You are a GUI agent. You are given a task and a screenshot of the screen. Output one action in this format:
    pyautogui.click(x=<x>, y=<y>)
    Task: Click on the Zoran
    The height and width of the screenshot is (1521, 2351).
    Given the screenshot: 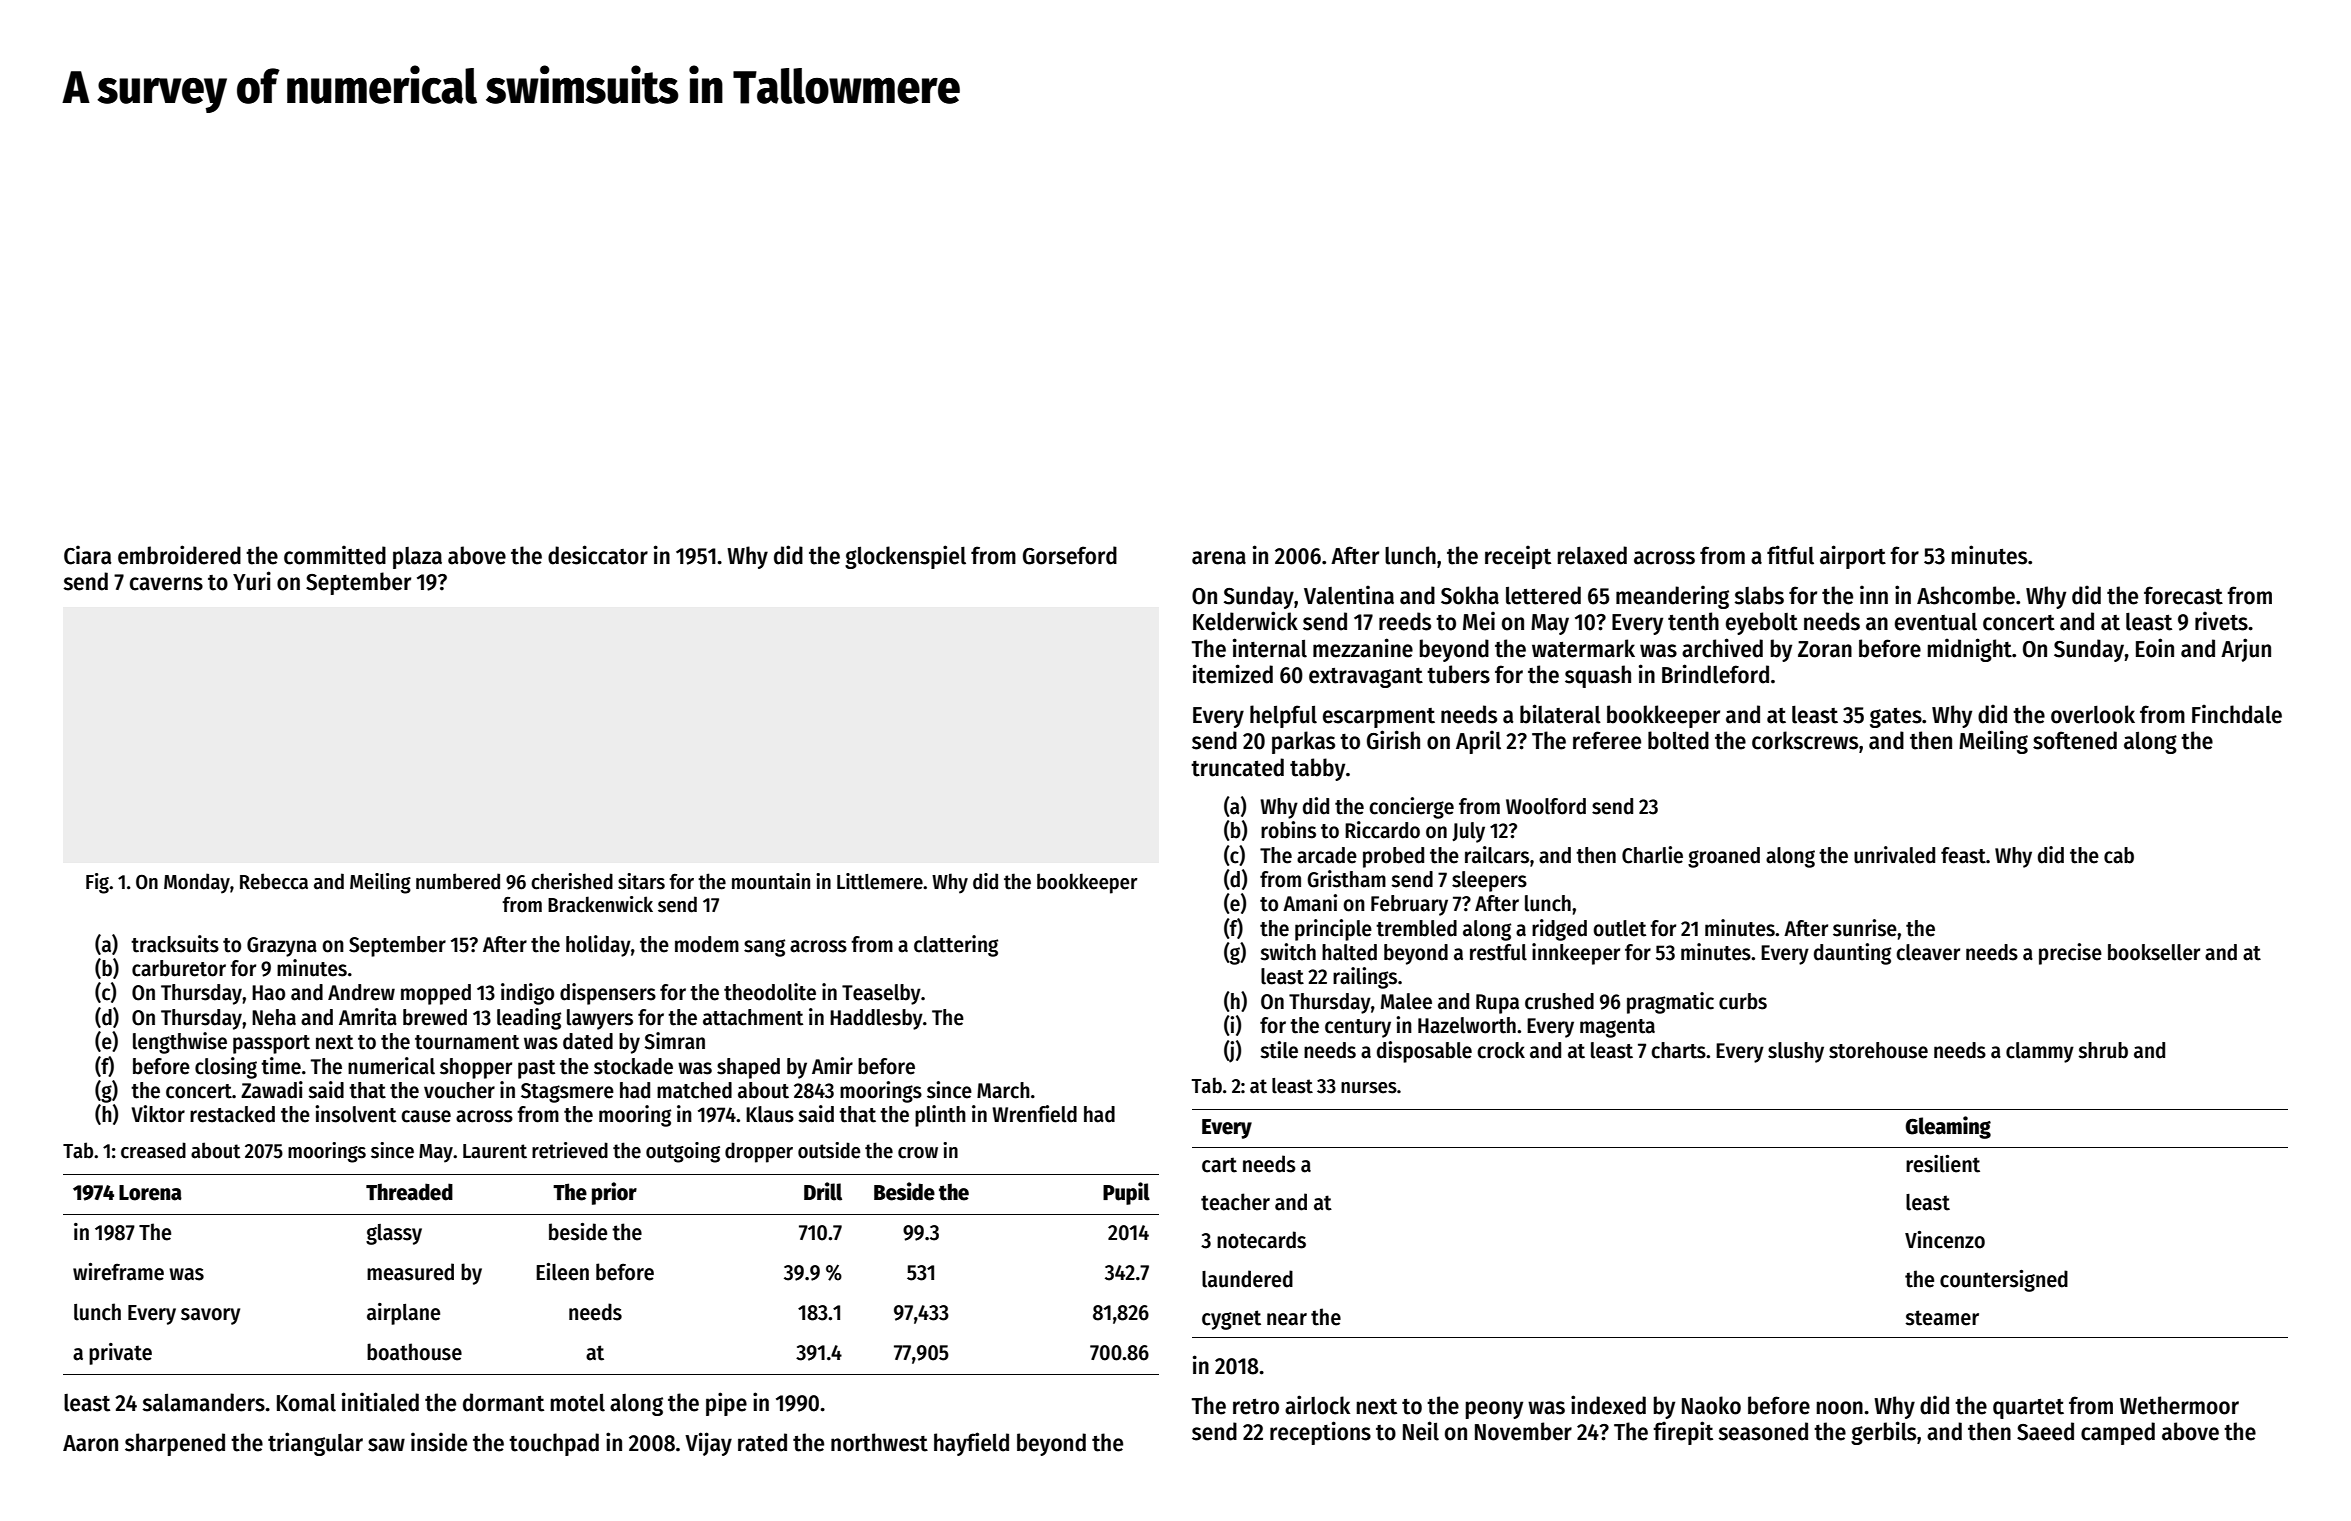 What is the action you would take?
    pyautogui.click(x=1825, y=649)
